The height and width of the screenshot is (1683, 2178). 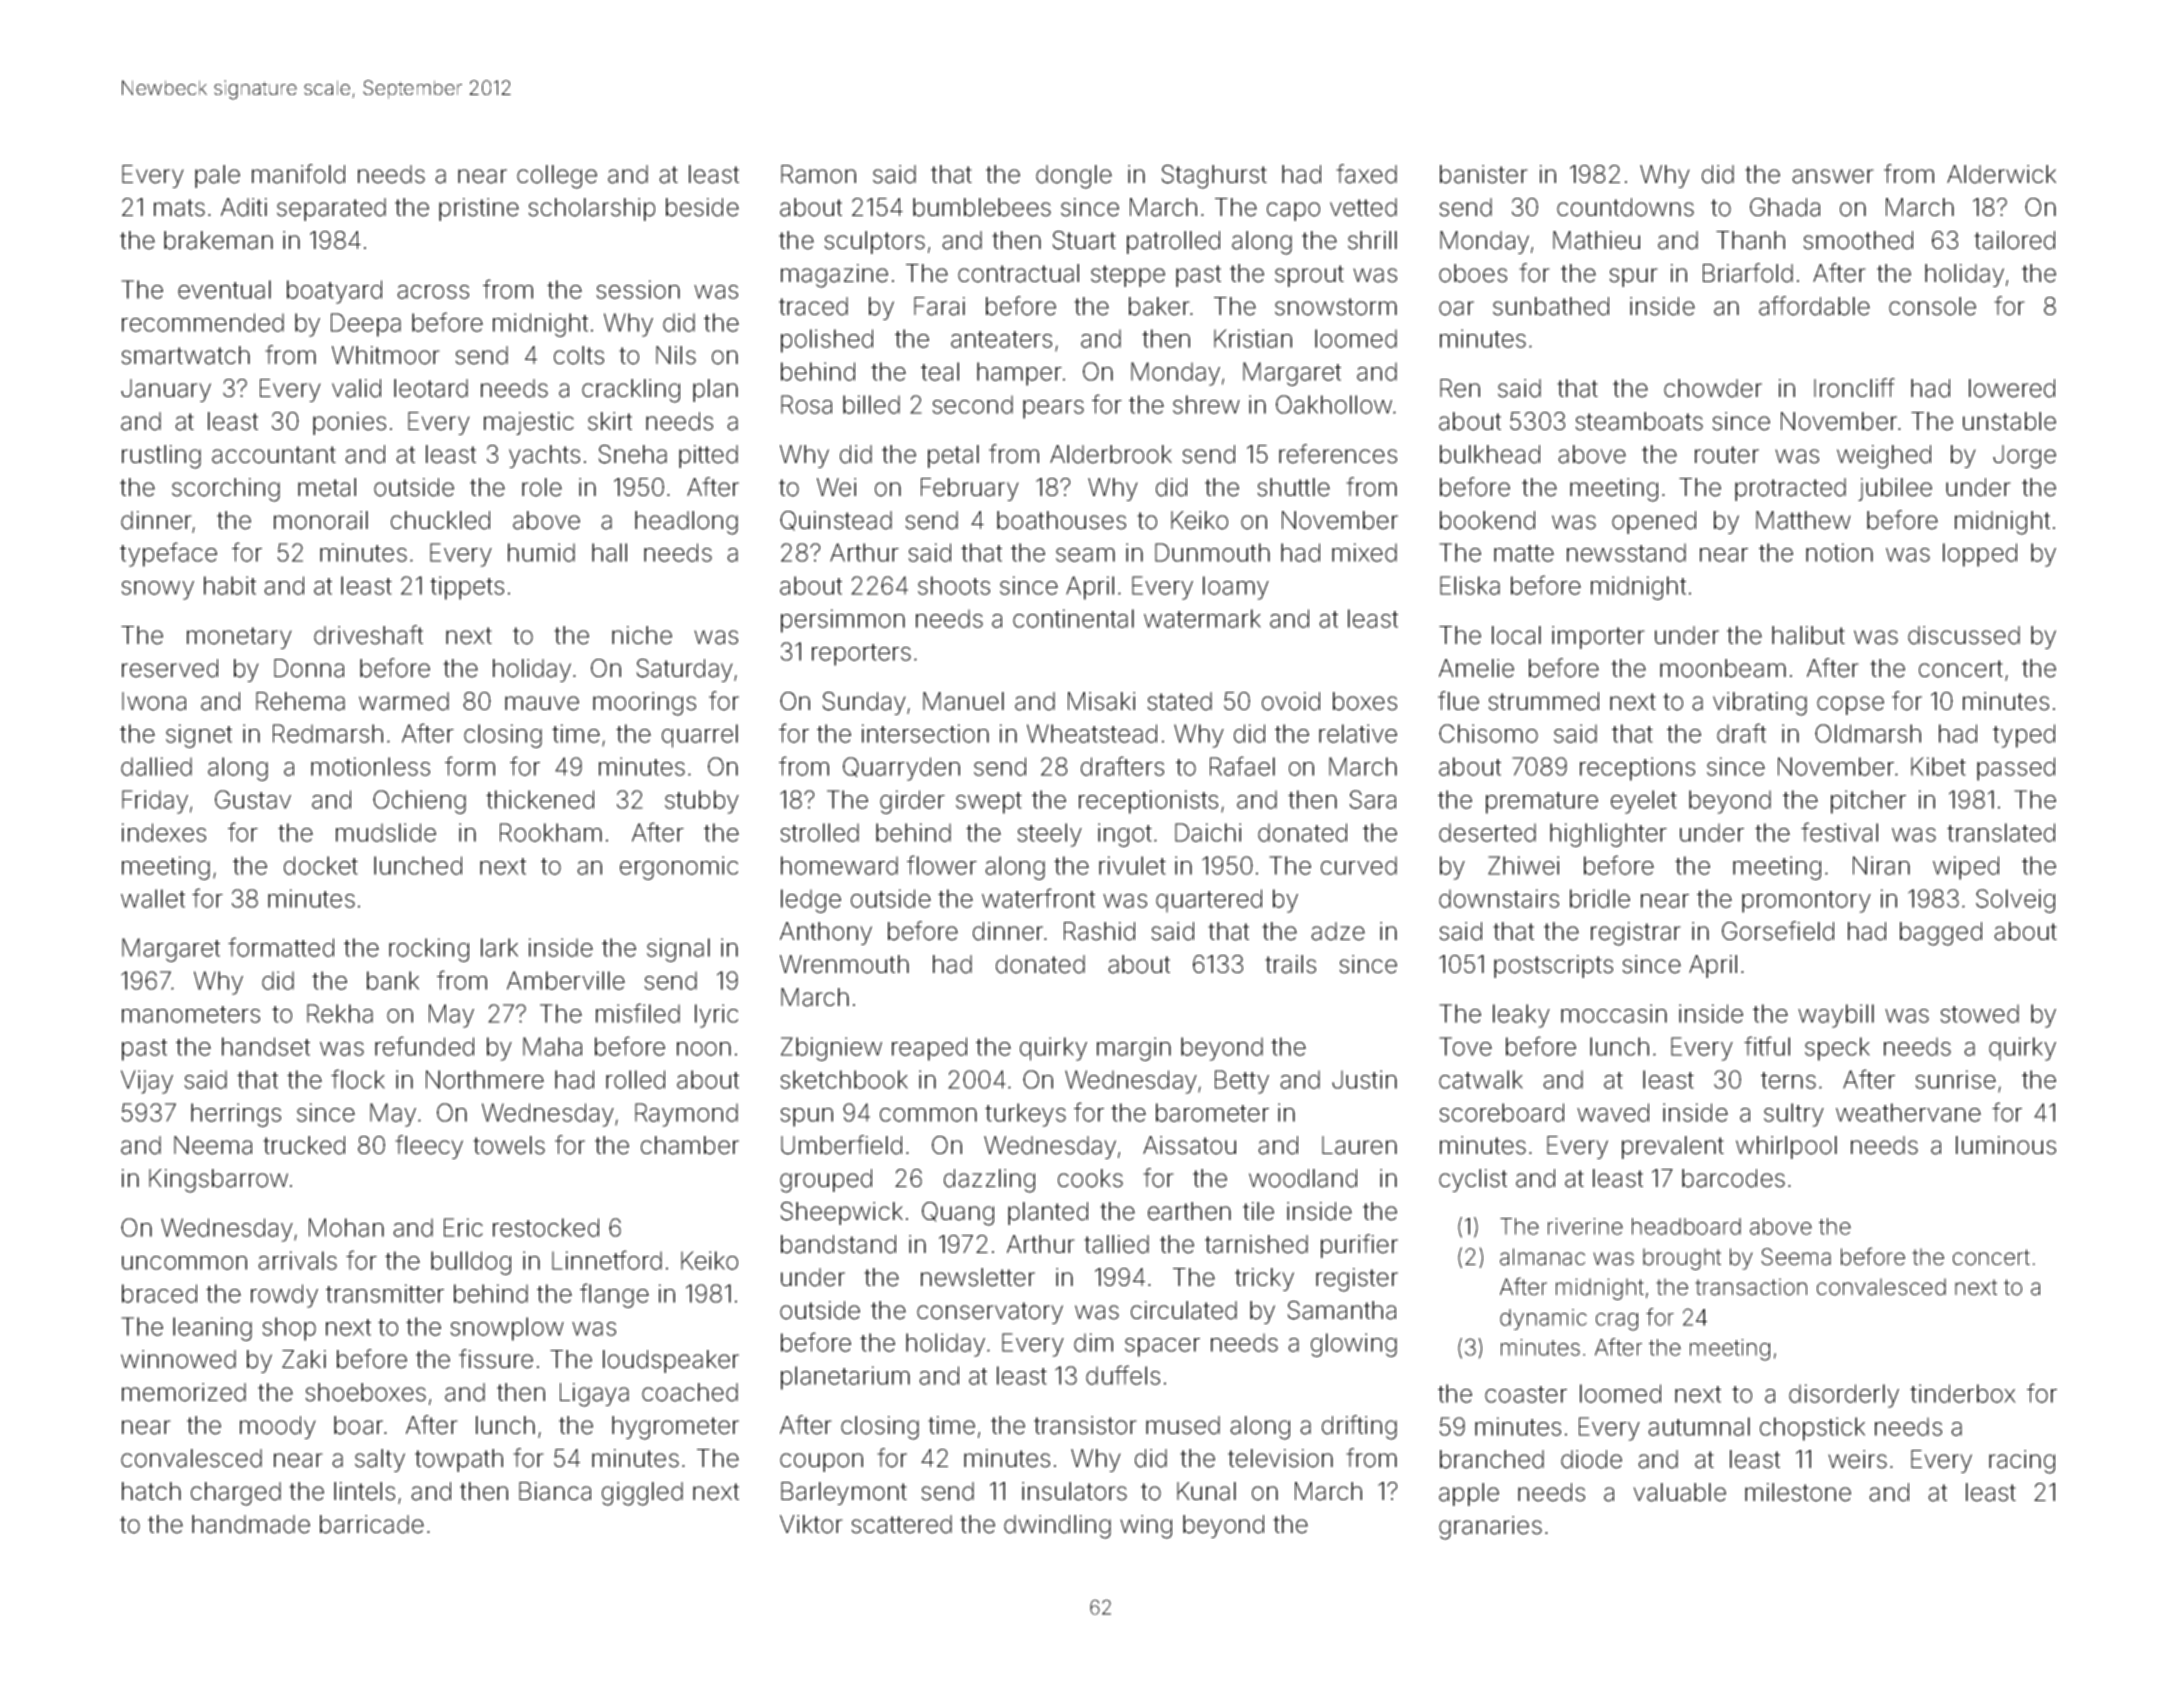 What do you see at coordinates (161, 457) in the screenshot?
I see `rustling` at bounding box center [161, 457].
